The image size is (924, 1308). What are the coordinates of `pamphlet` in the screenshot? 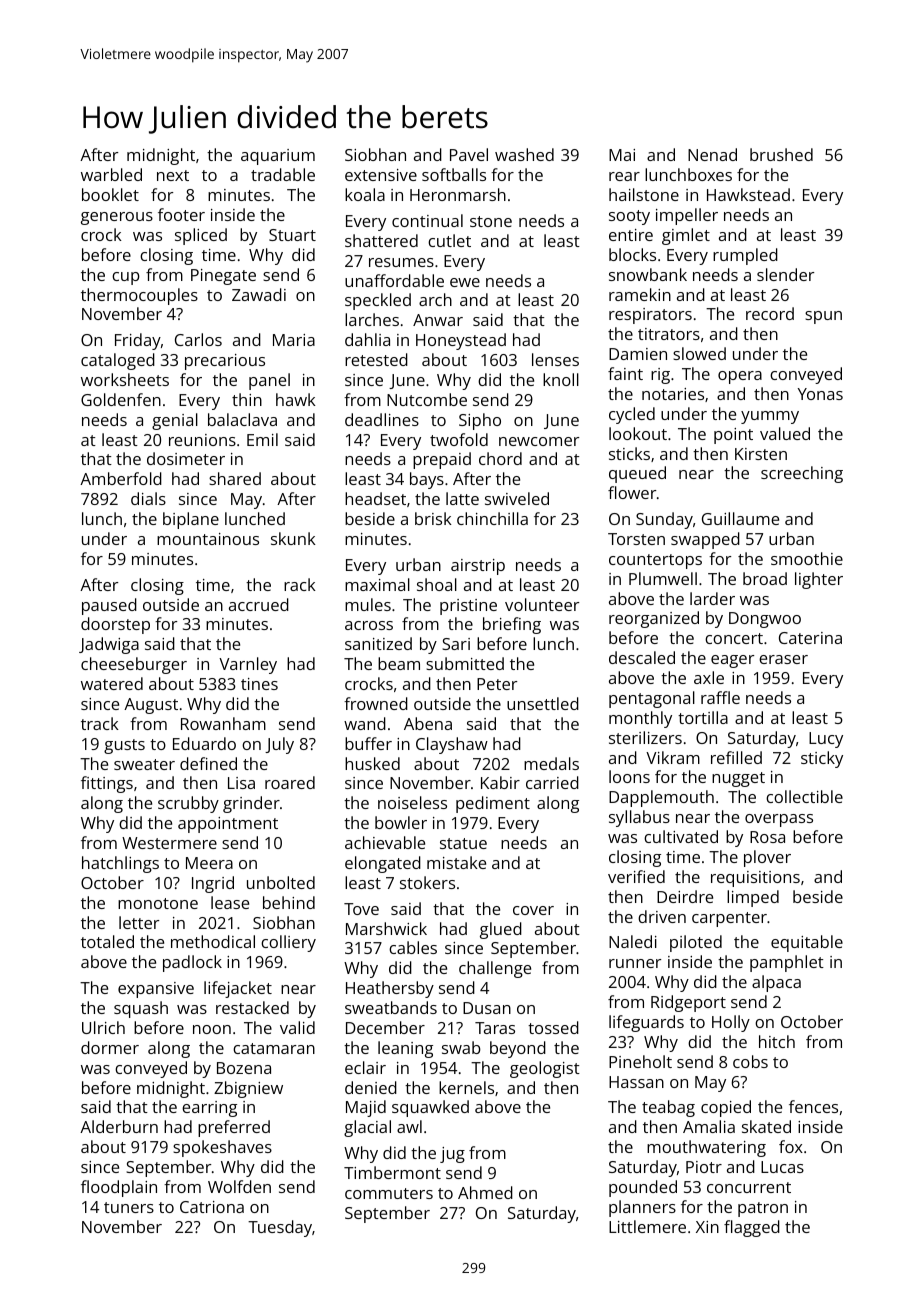 It's located at (787, 963).
